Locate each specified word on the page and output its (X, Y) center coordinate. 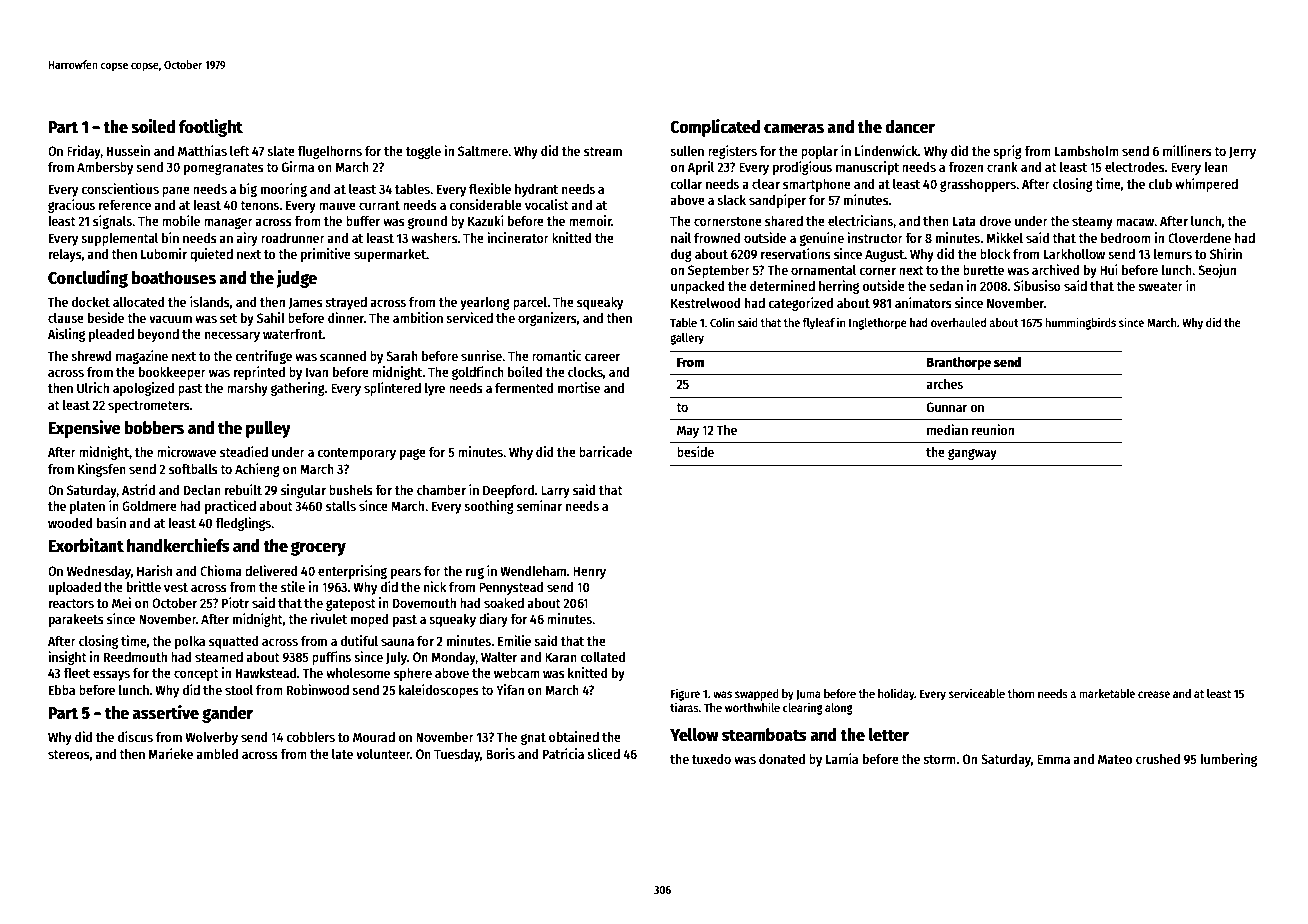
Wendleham (533, 571)
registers (732, 152)
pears (406, 573)
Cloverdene (1199, 238)
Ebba (62, 690)
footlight (211, 128)
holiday (896, 694)
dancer (910, 127)
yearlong (485, 303)
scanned (343, 356)
